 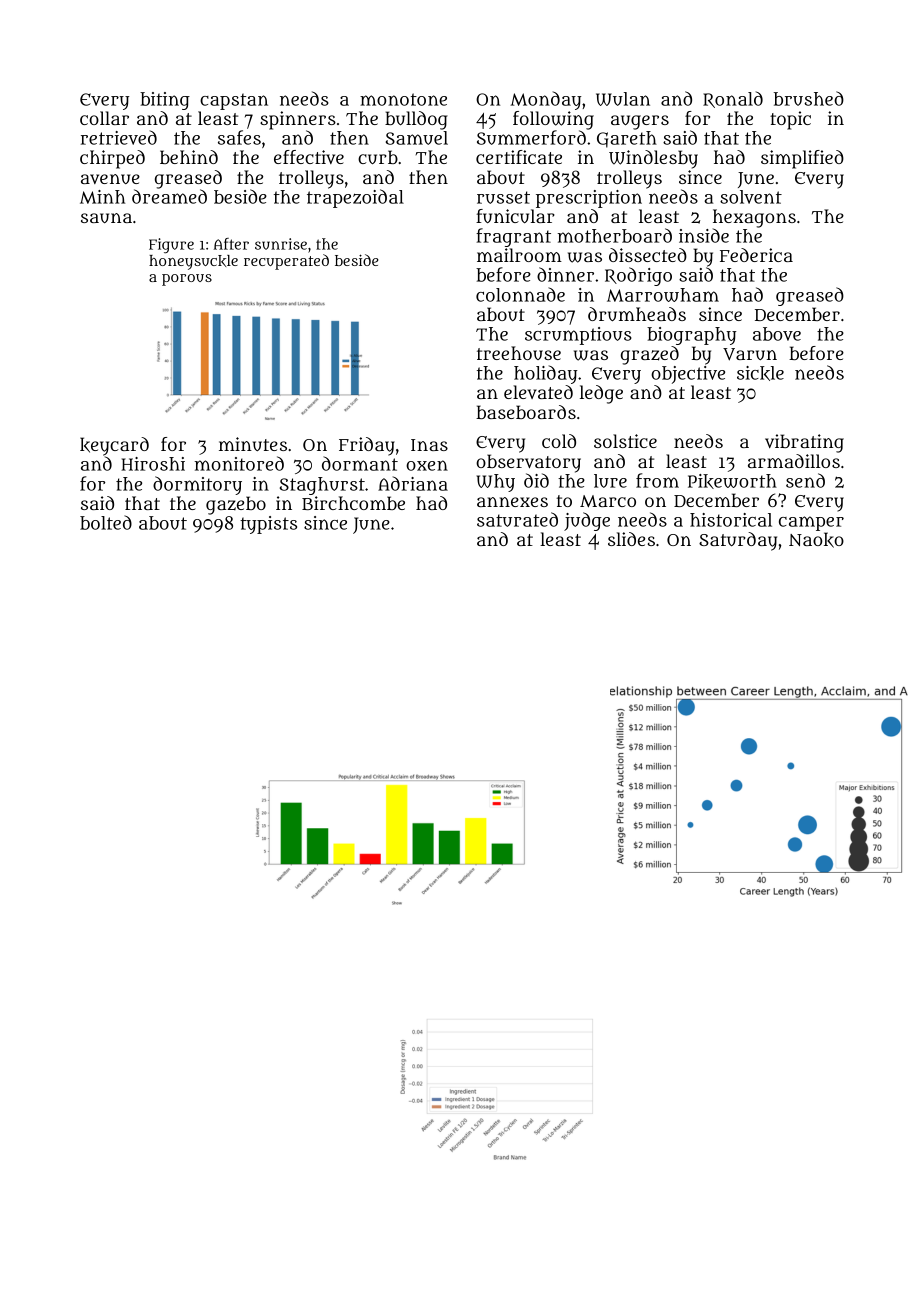 What do you see at coordinates (526, 412) in the document?
I see `baseboards` at bounding box center [526, 412].
